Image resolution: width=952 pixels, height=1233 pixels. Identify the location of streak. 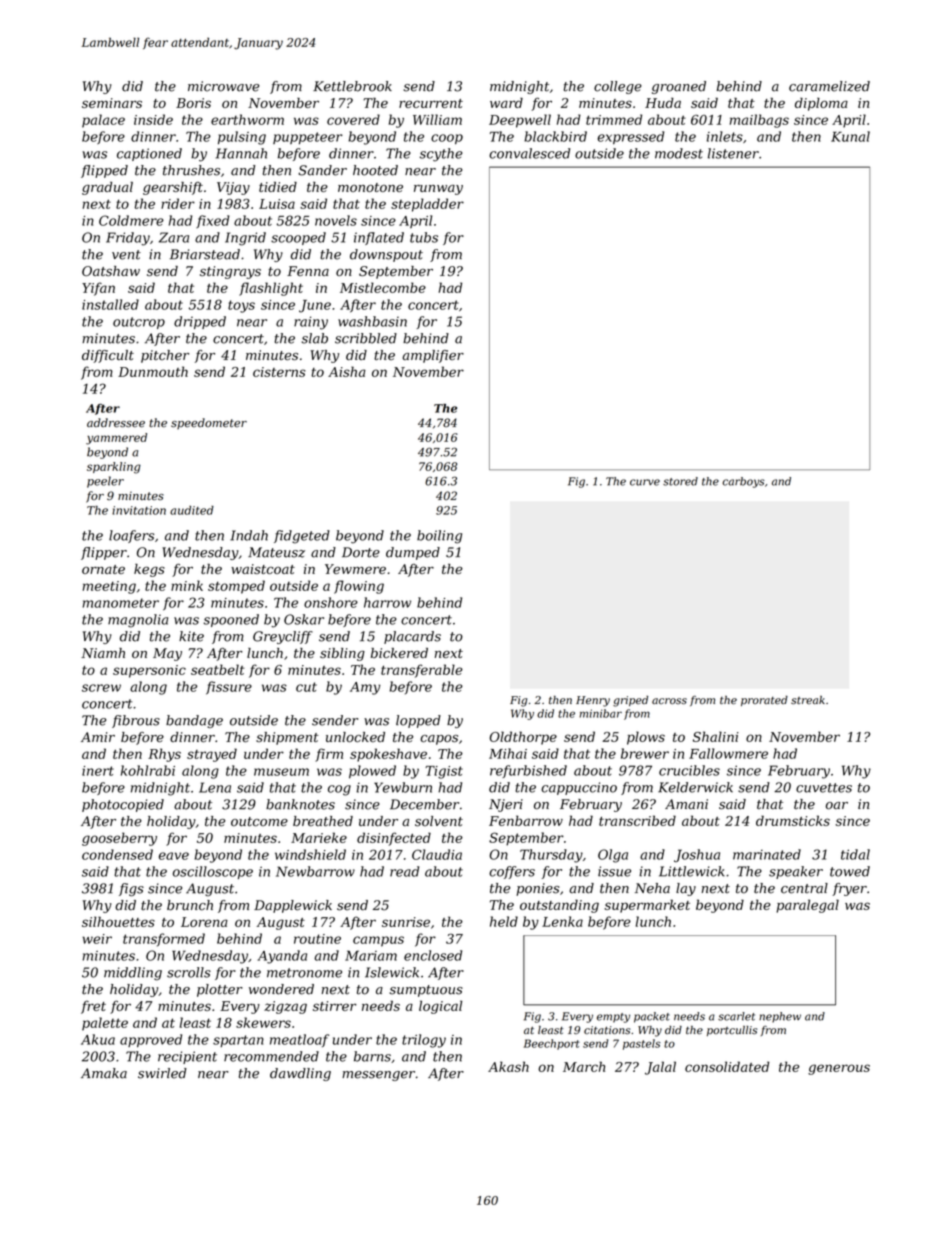
(808, 700).
